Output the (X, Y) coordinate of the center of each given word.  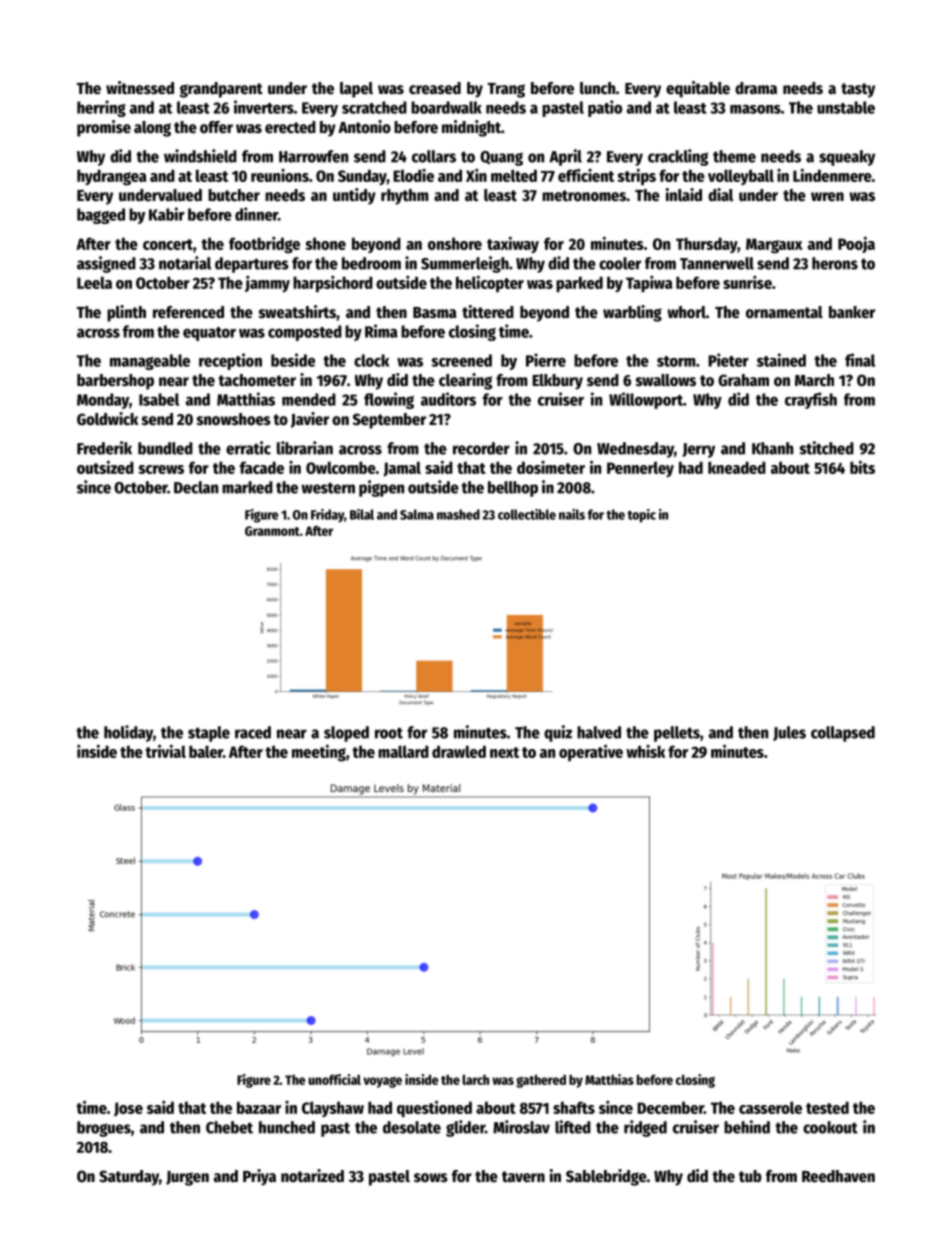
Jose (128, 1109)
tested (827, 1107)
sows (431, 1178)
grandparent (221, 90)
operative (591, 752)
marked (247, 487)
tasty (858, 90)
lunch (597, 88)
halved (599, 732)
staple (209, 734)
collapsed (843, 734)
